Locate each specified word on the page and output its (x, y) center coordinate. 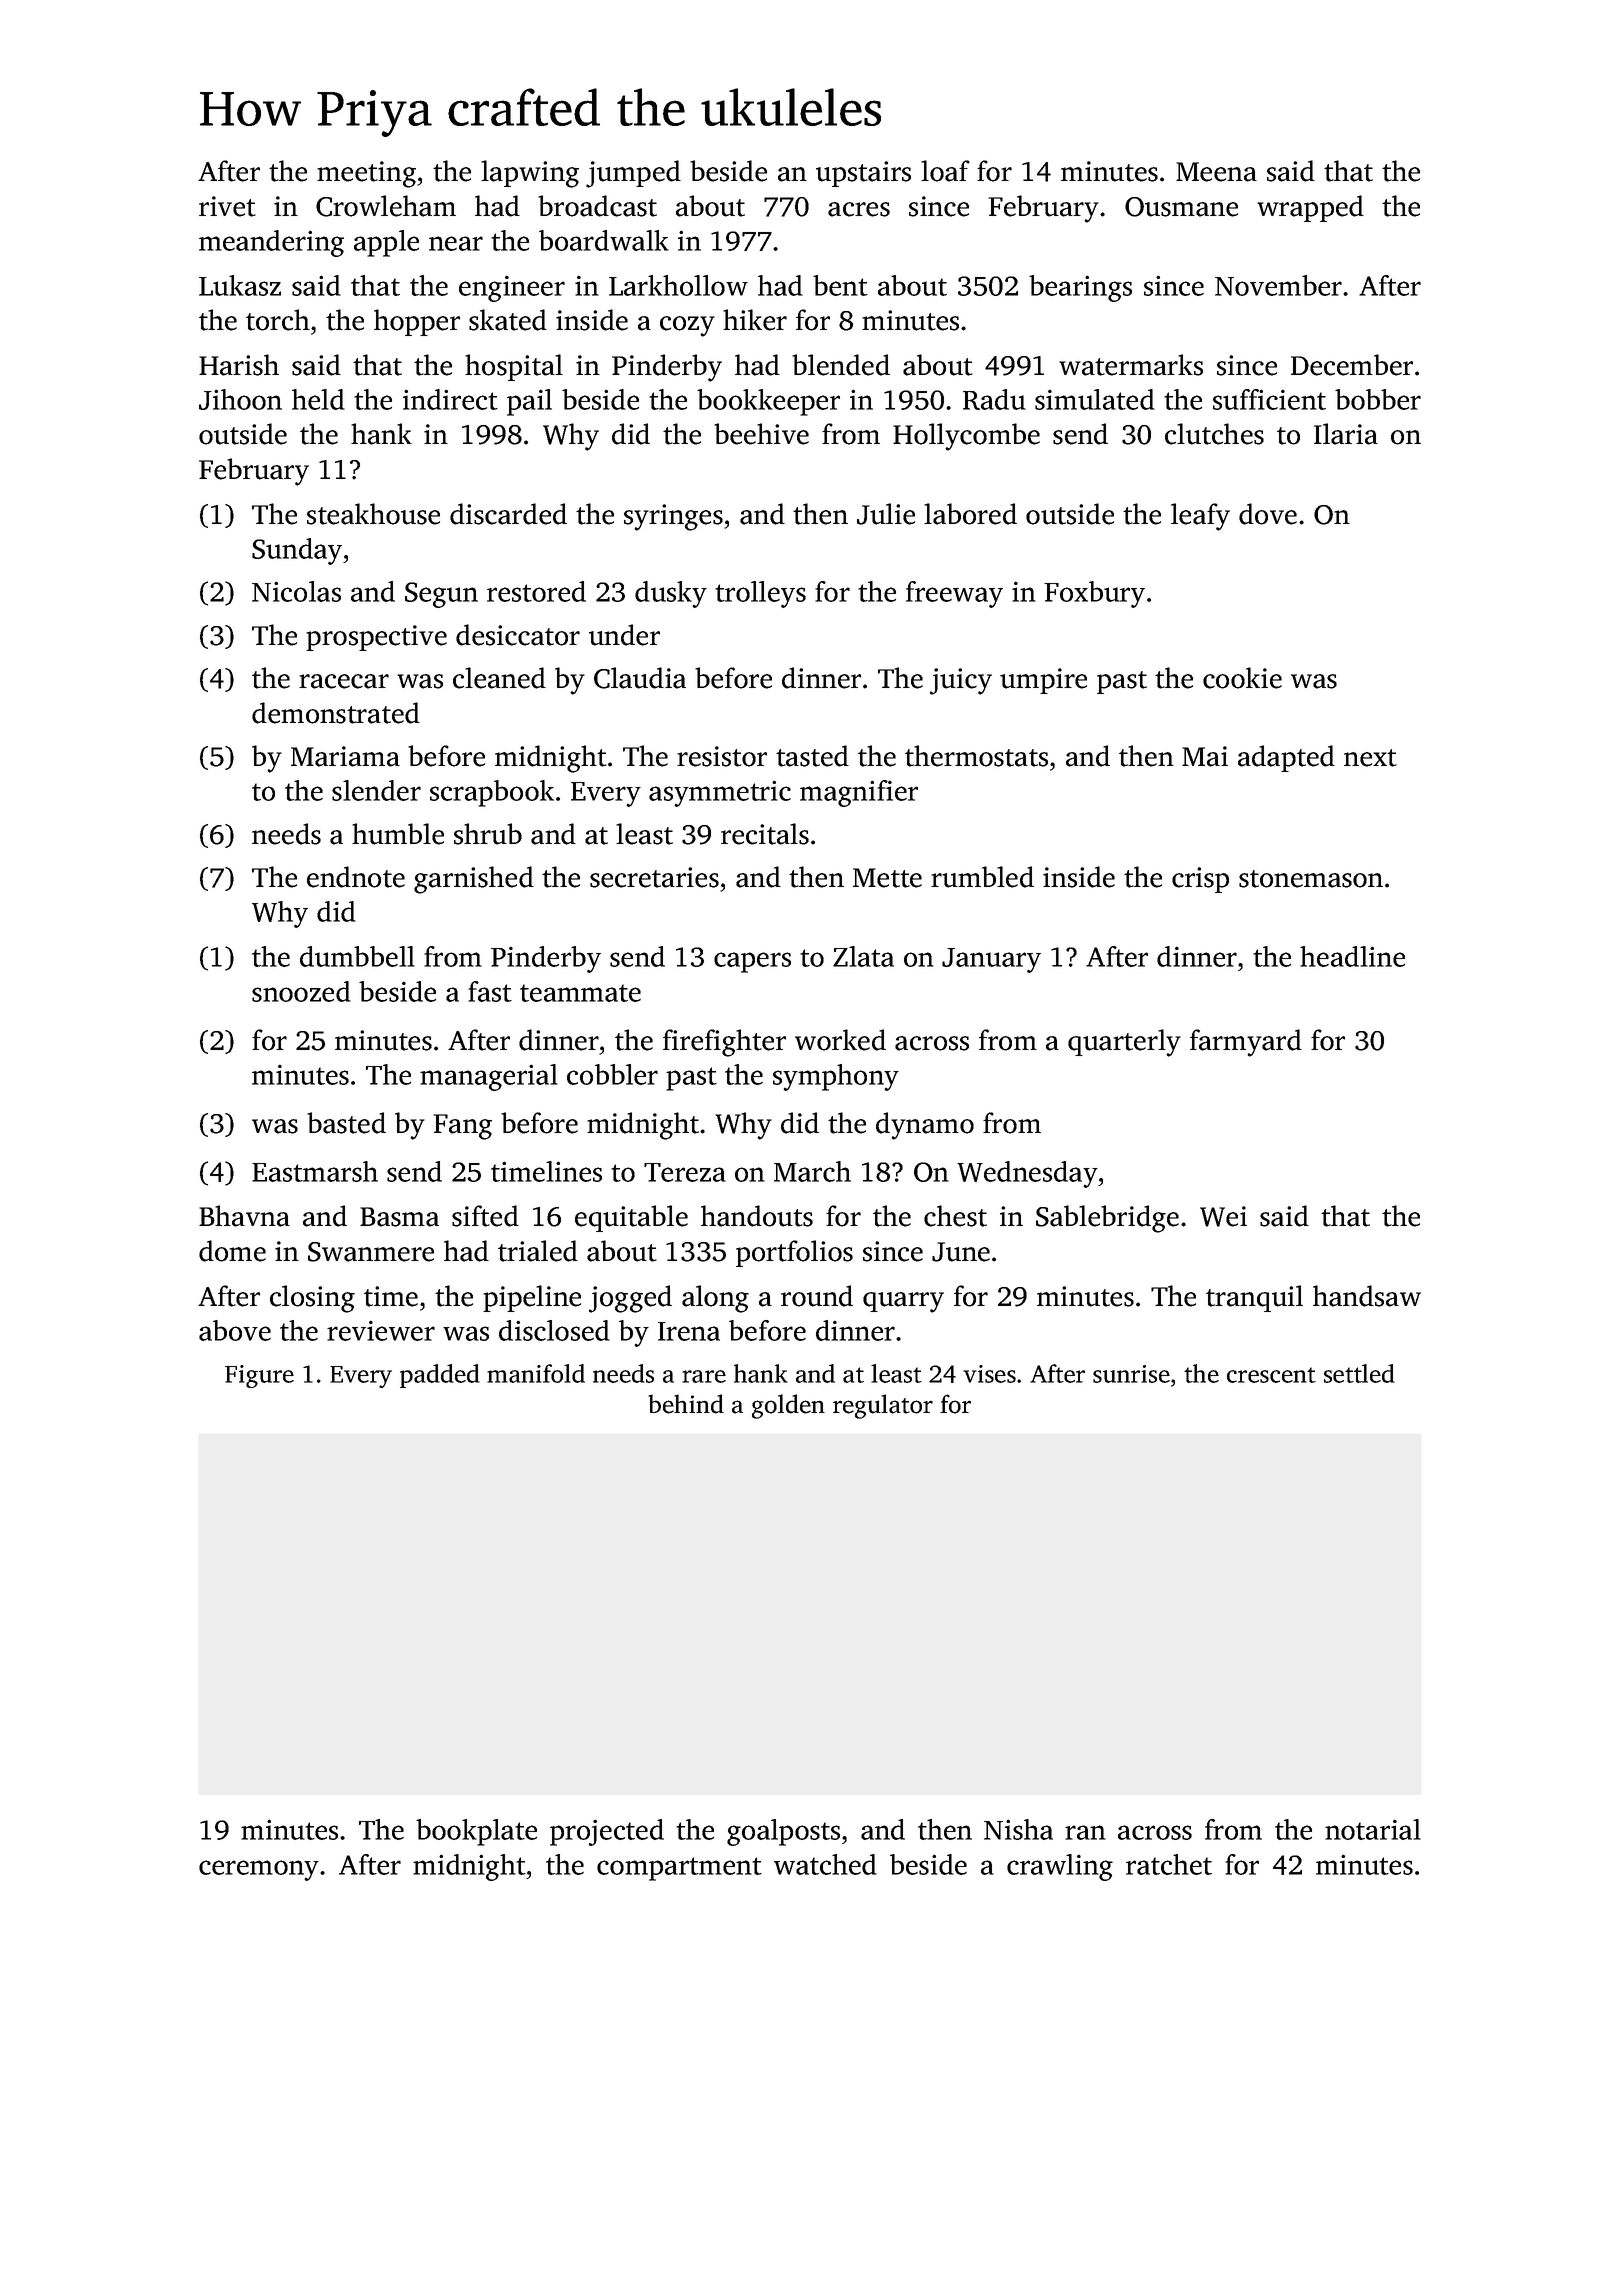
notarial (1373, 1829)
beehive (761, 434)
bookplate (476, 1832)
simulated (1095, 399)
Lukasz (240, 285)
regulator (883, 1406)
